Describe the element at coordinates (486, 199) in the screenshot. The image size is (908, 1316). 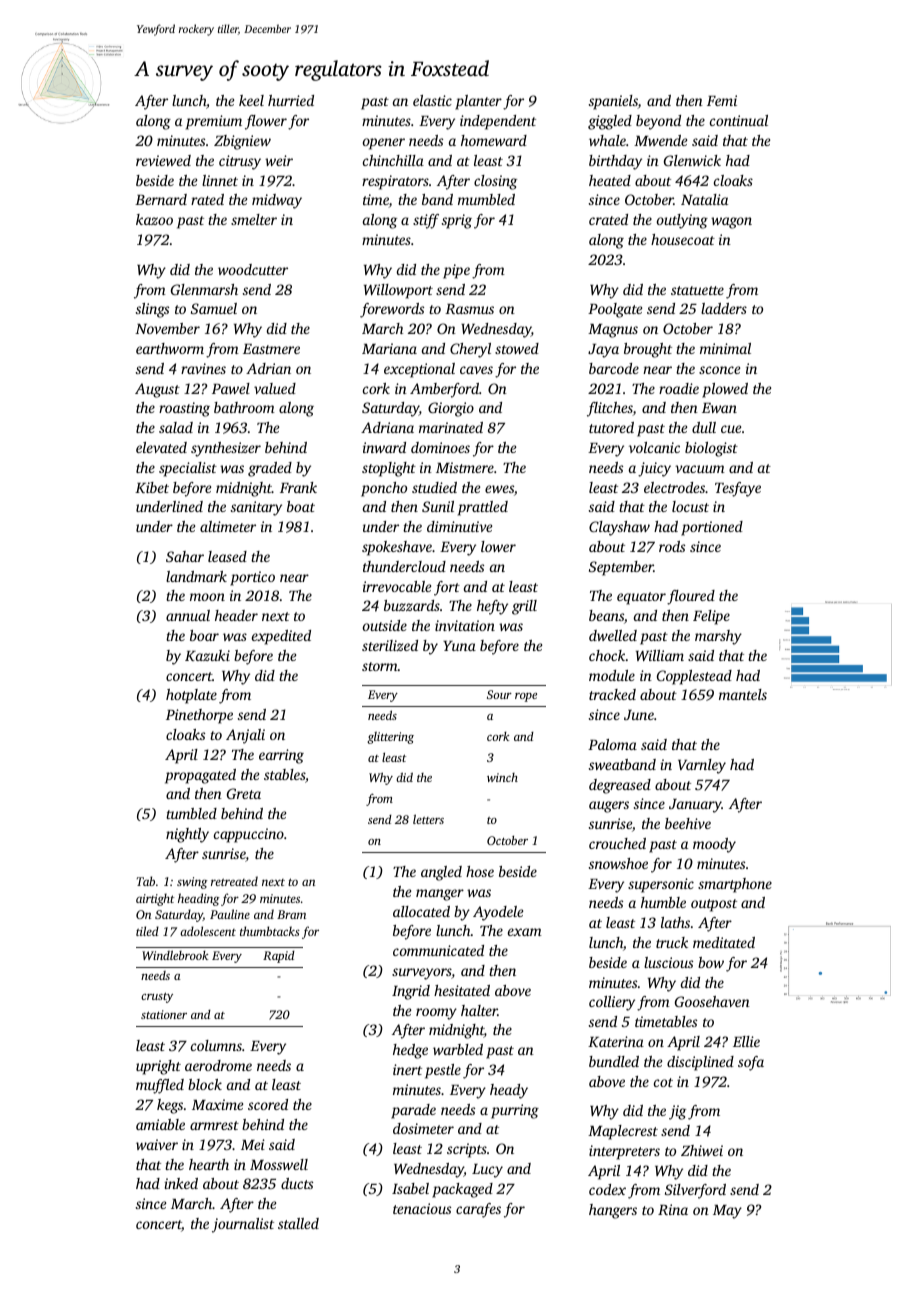
I see `mumbled` at that location.
